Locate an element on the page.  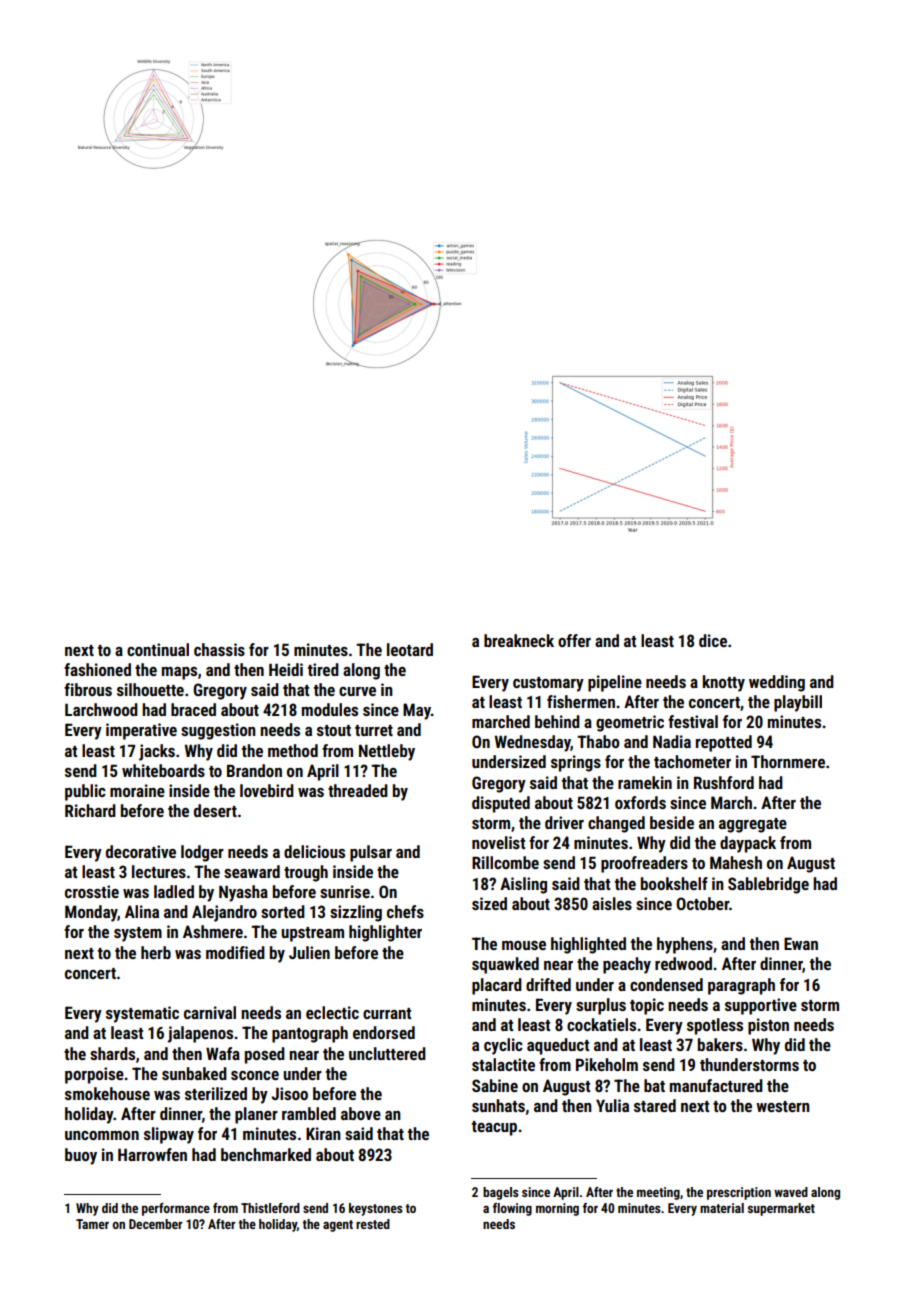
continual is located at coordinates (158, 649).
